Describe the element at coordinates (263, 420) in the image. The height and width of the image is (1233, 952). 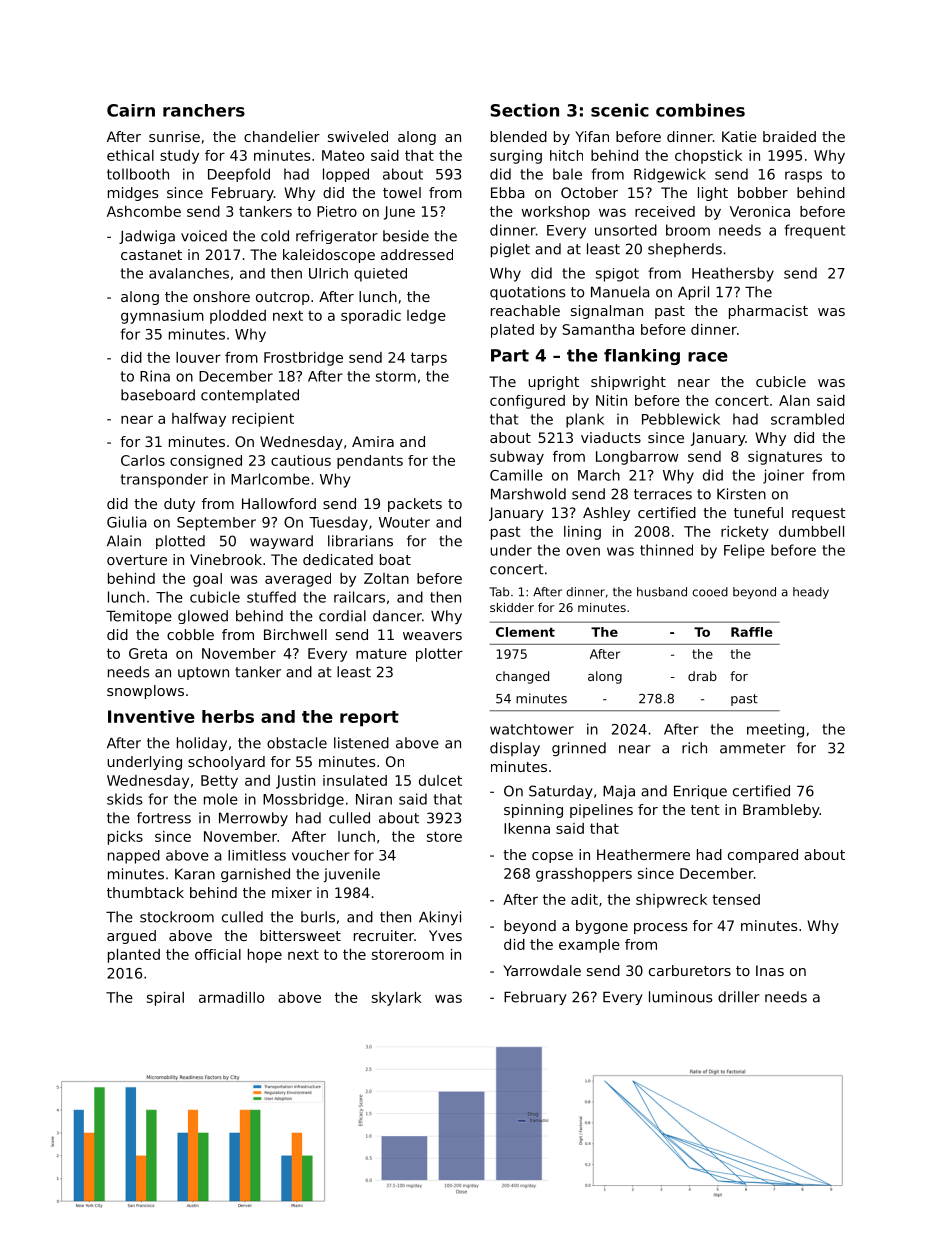
I see `recipient` at that location.
